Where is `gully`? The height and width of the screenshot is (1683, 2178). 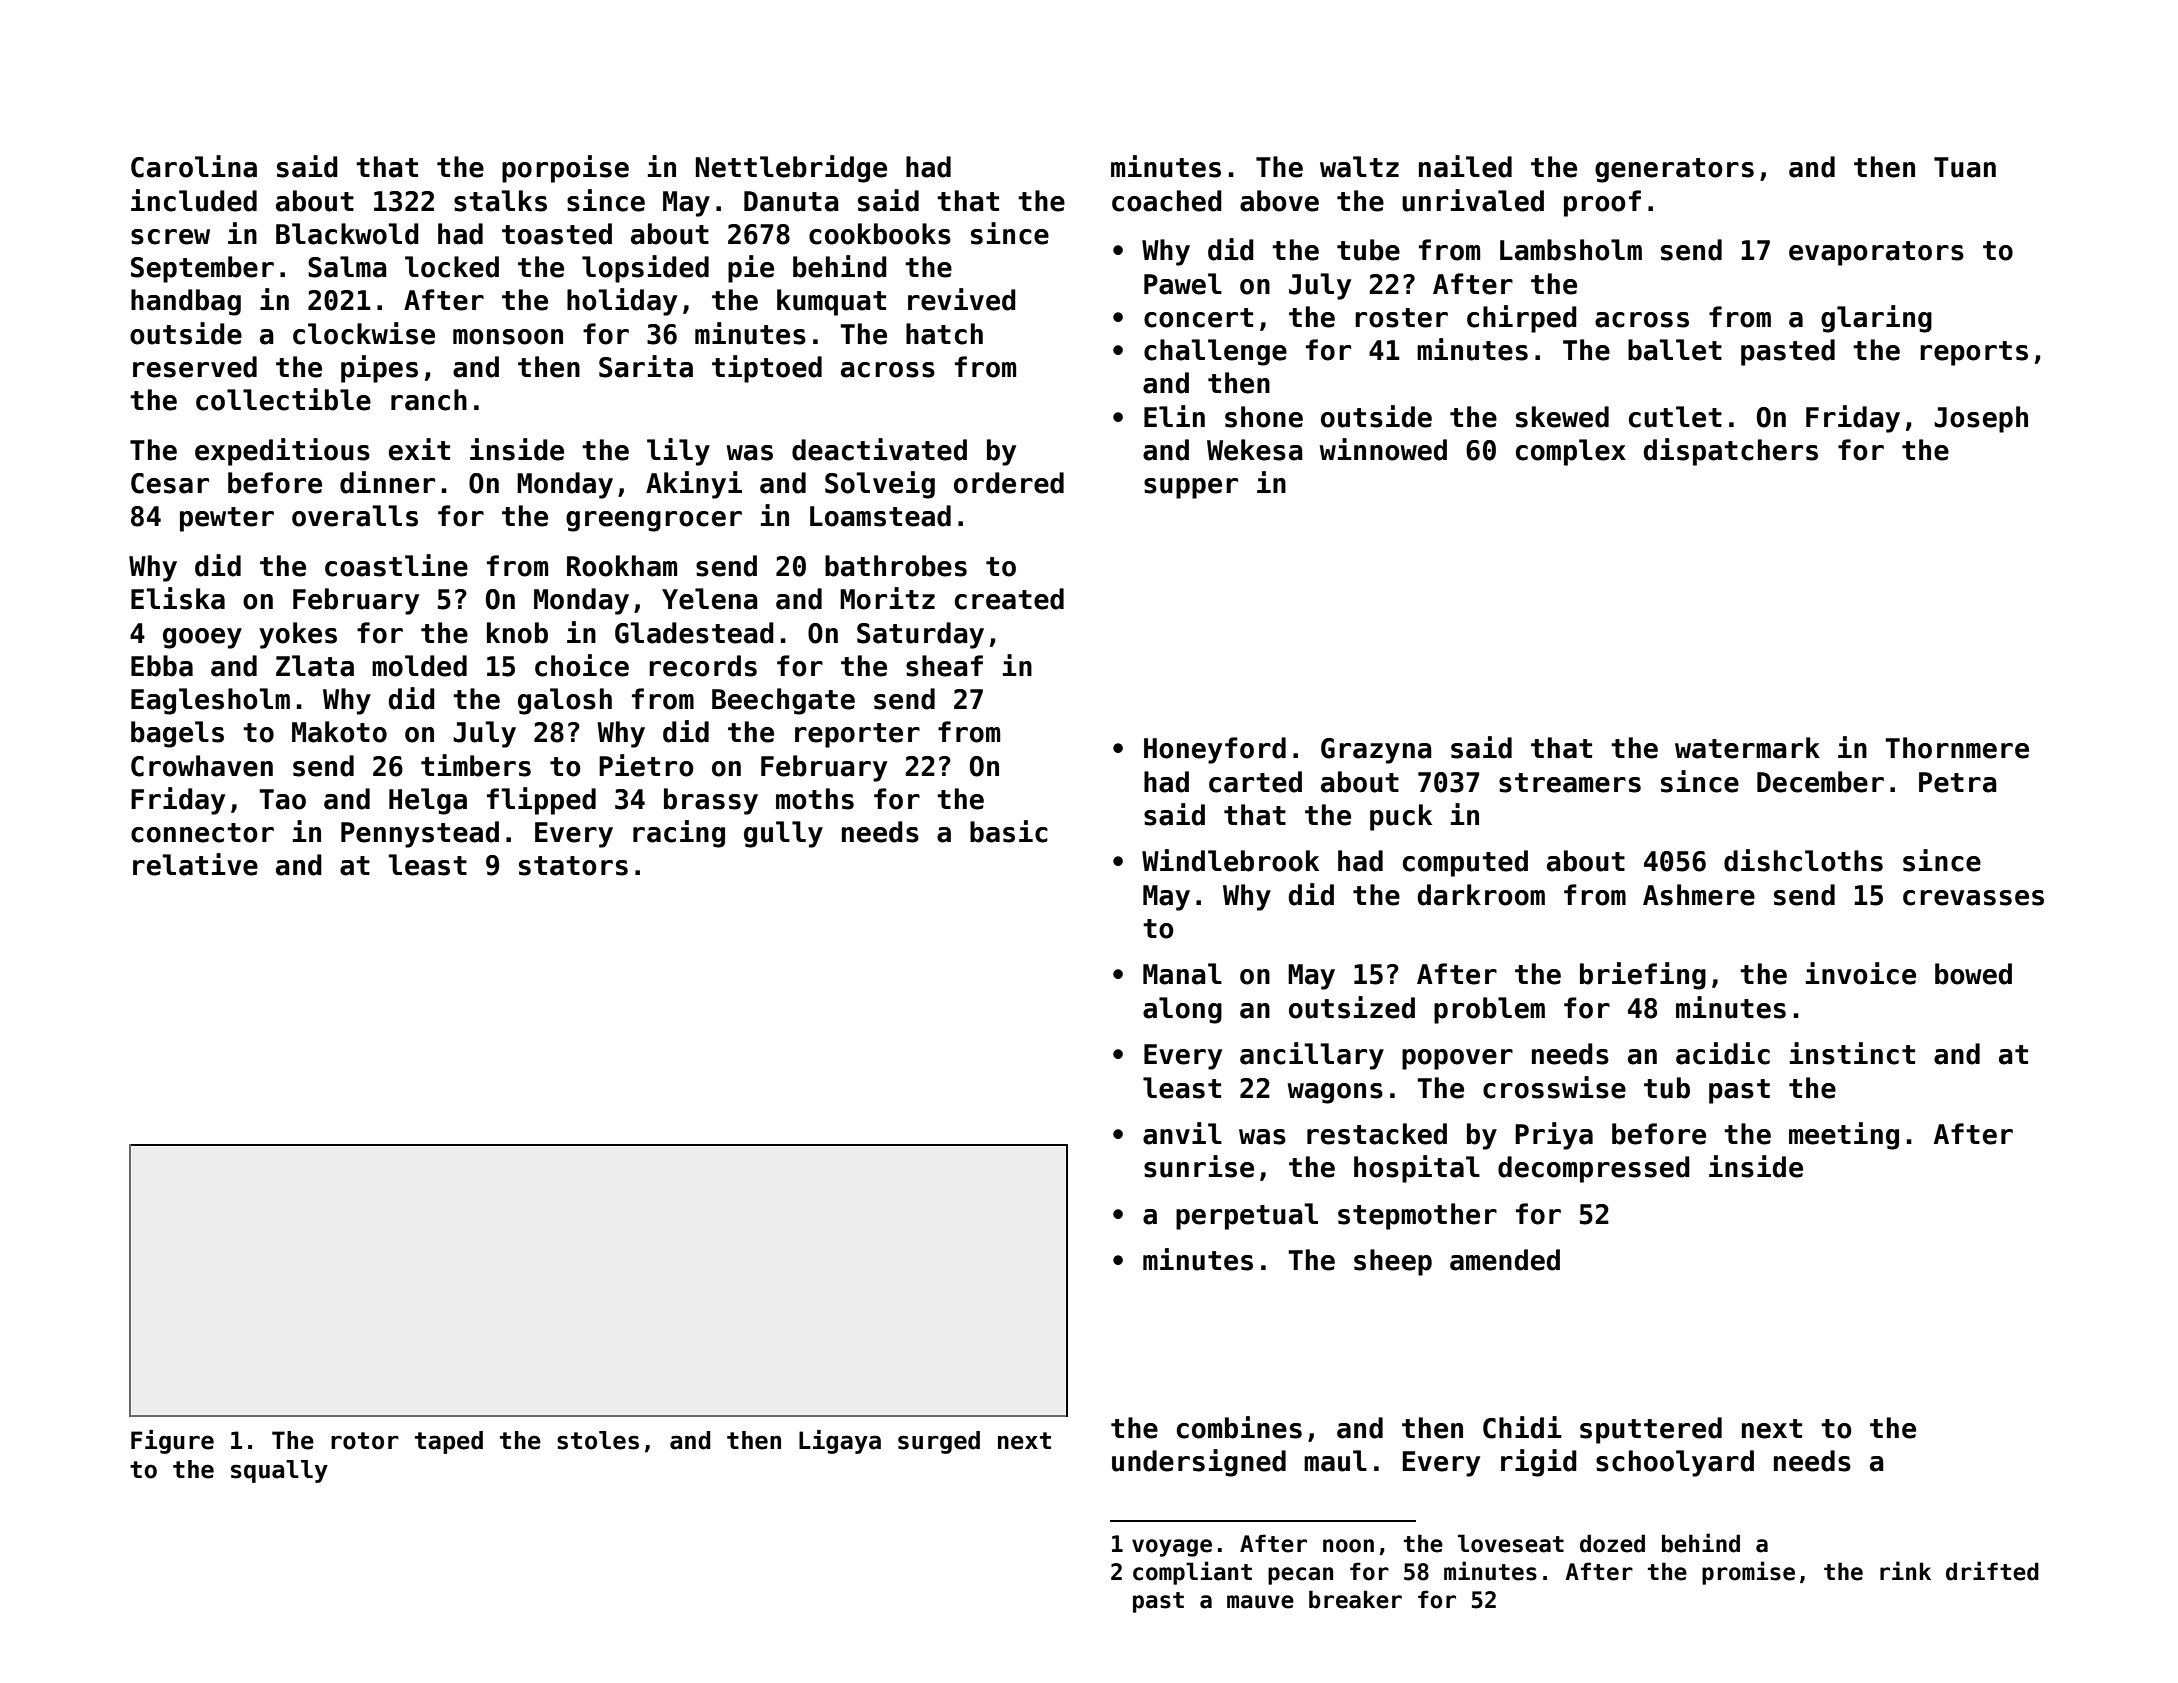 gully is located at coordinates (783, 834).
